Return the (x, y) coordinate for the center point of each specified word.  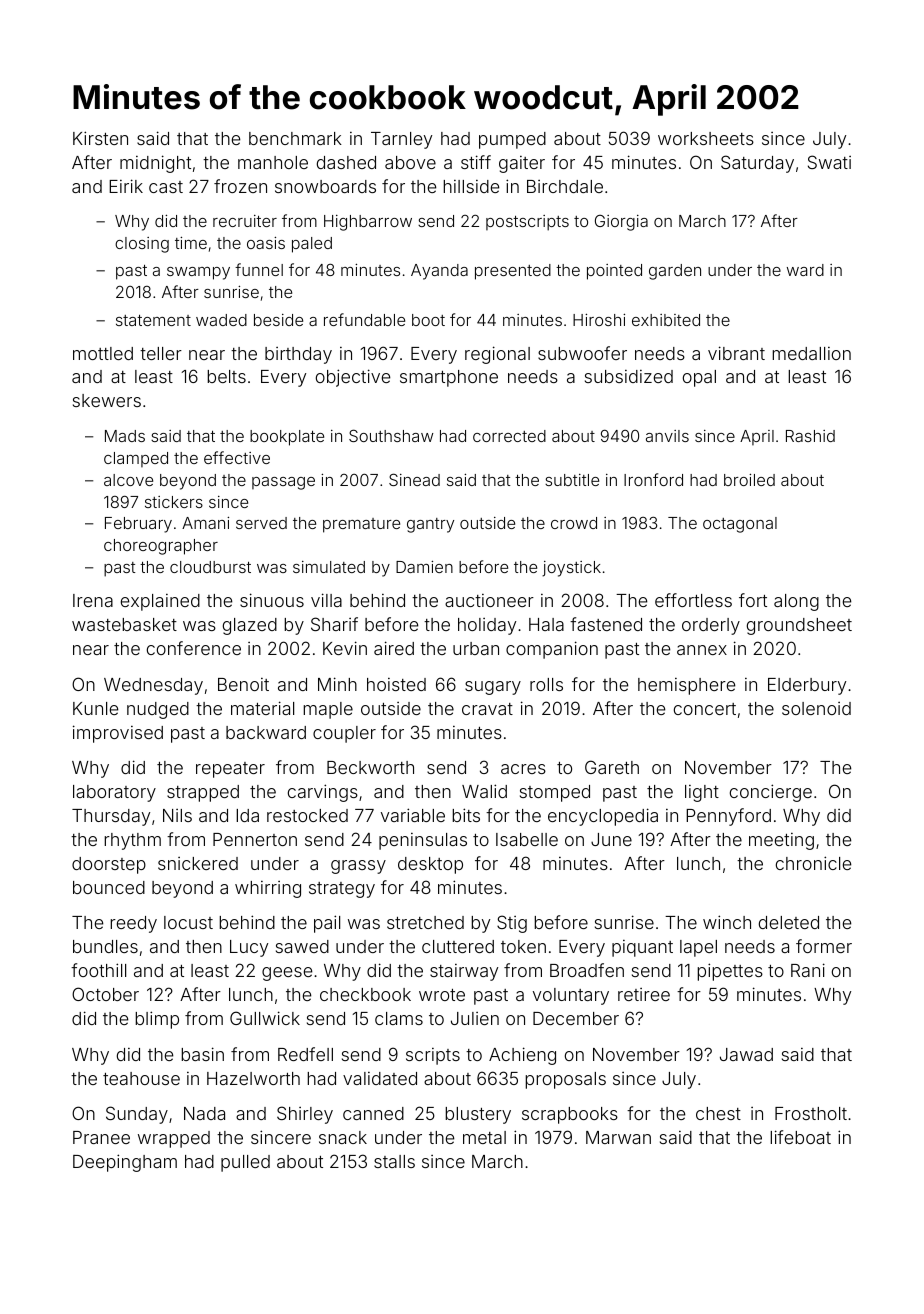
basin (202, 1054)
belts (226, 376)
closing (142, 245)
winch (727, 922)
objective (353, 378)
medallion (811, 353)
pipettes (730, 972)
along (796, 602)
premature (361, 525)
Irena (93, 600)
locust (188, 922)
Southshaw (391, 435)
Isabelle (527, 839)
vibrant (736, 353)
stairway (464, 972)
